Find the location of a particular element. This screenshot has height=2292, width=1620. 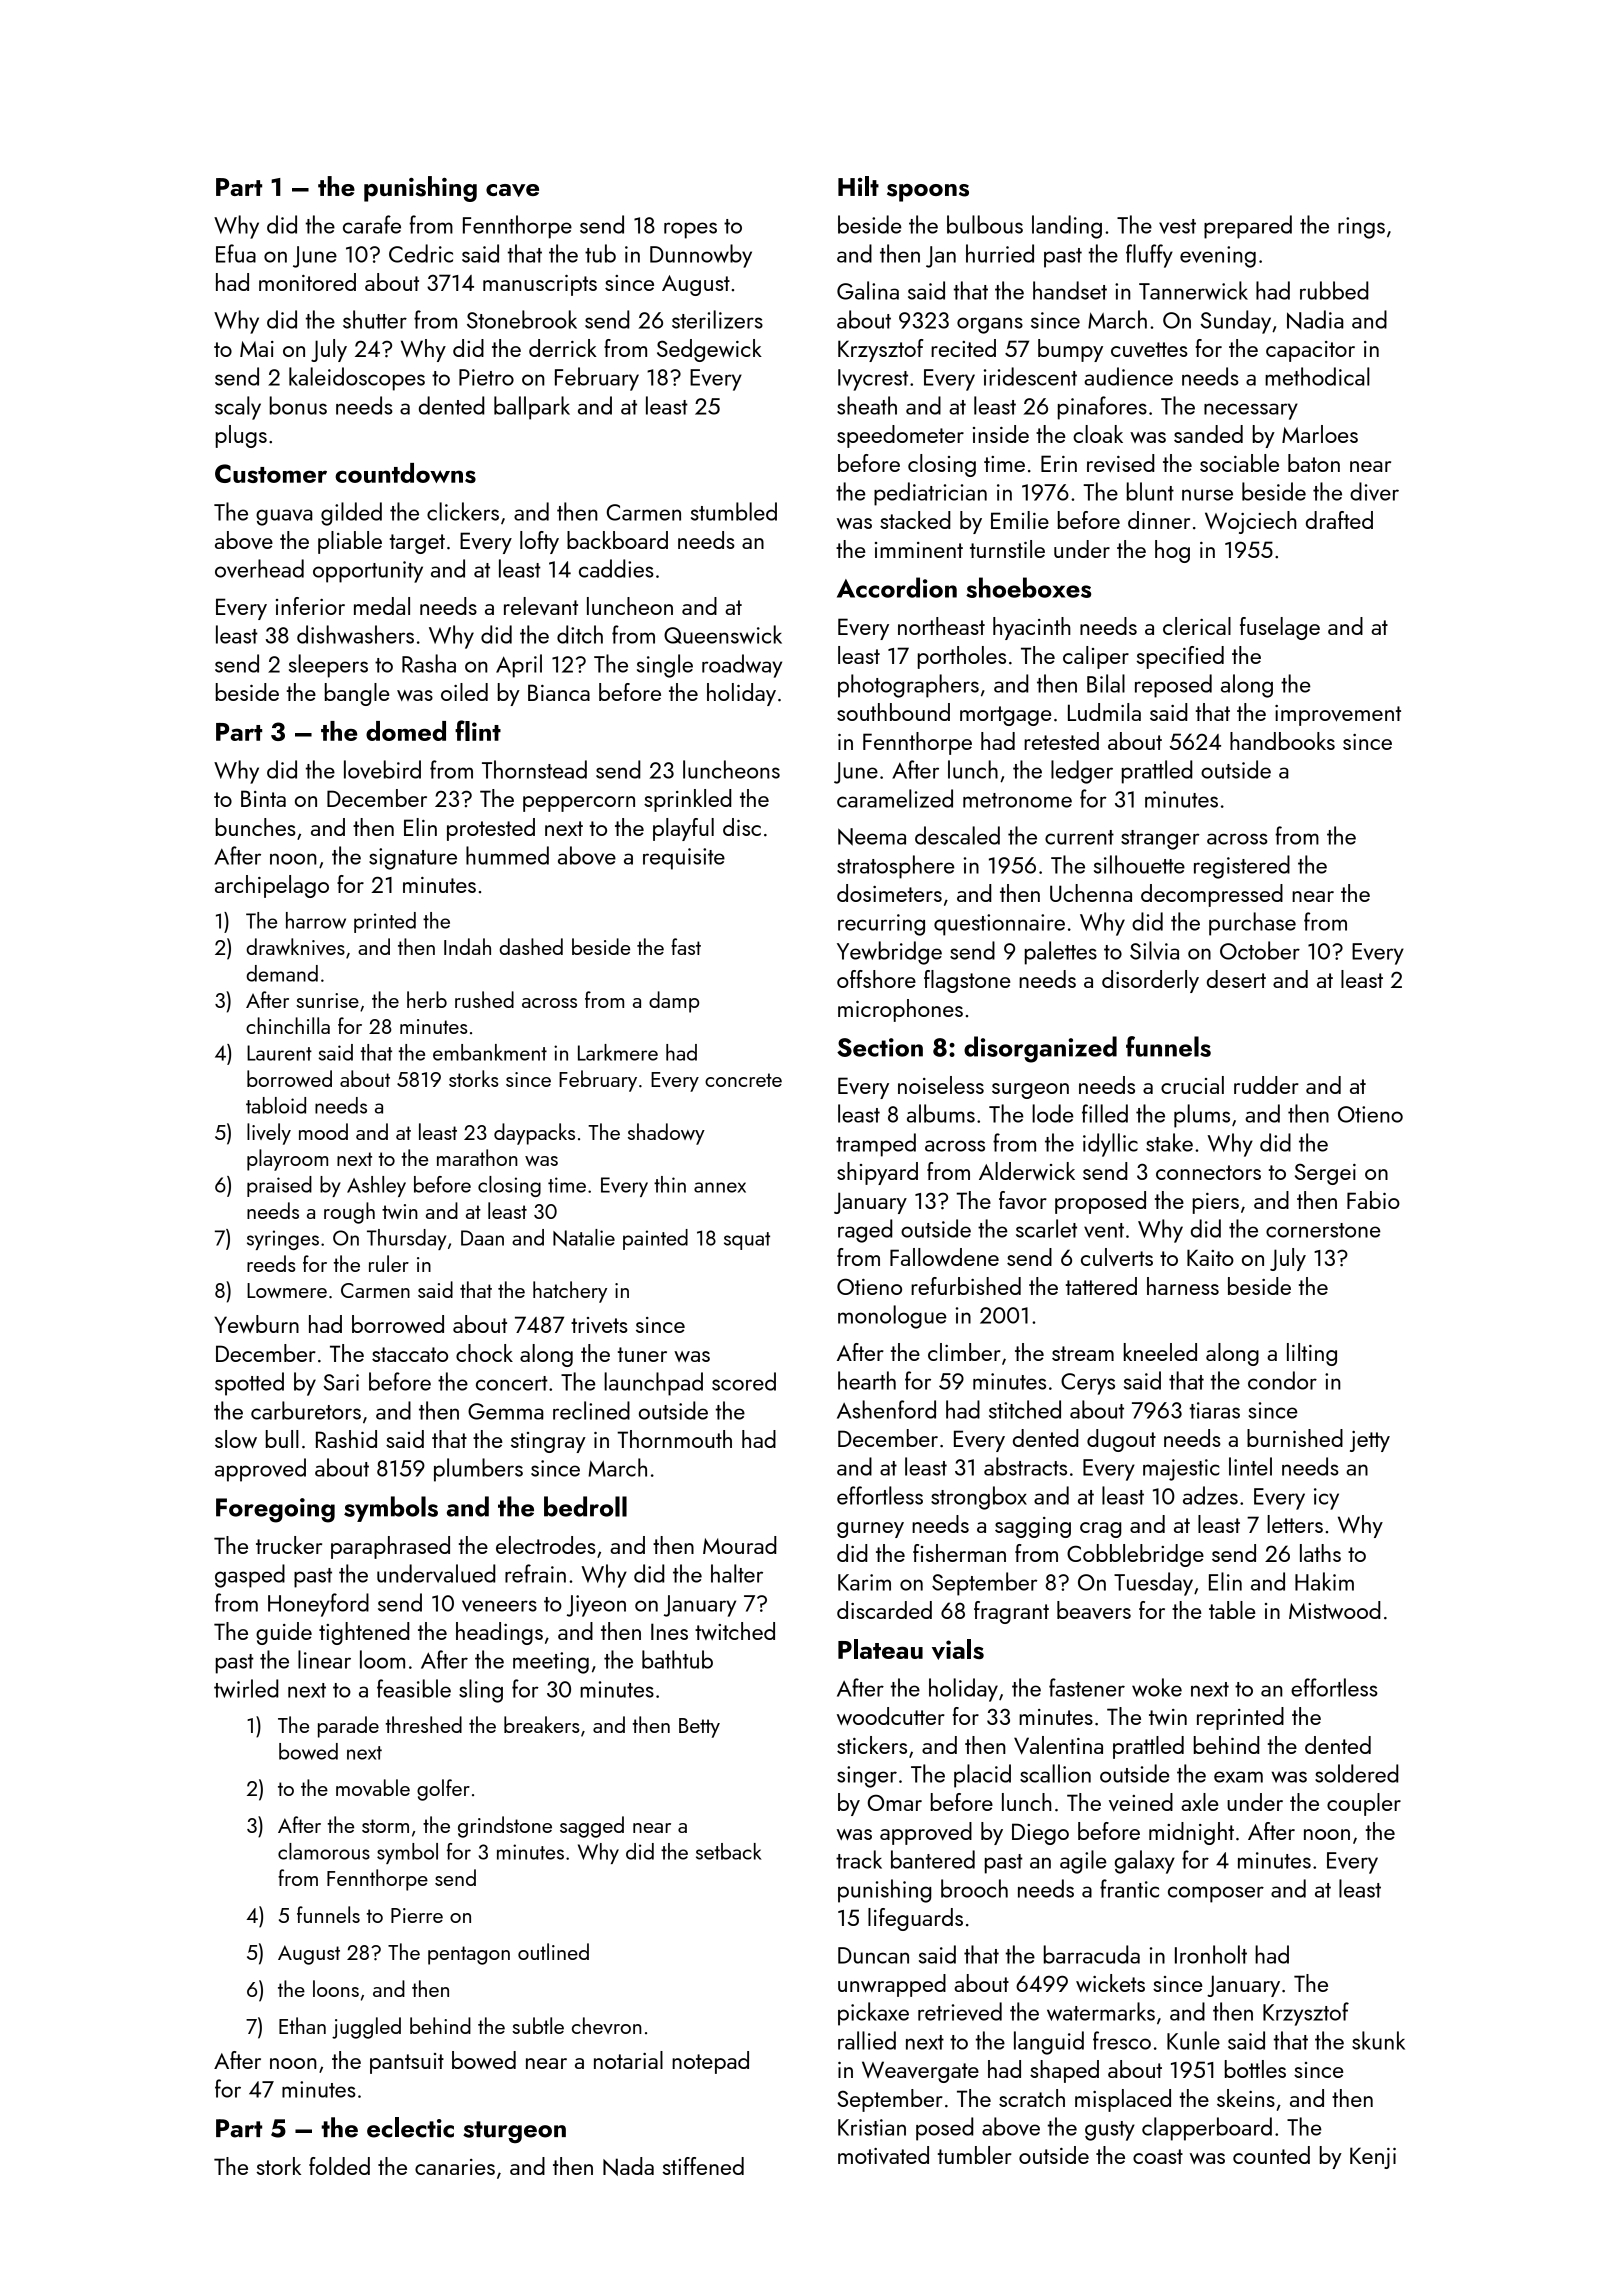

coast is located at coordinates (1158, 2156).
